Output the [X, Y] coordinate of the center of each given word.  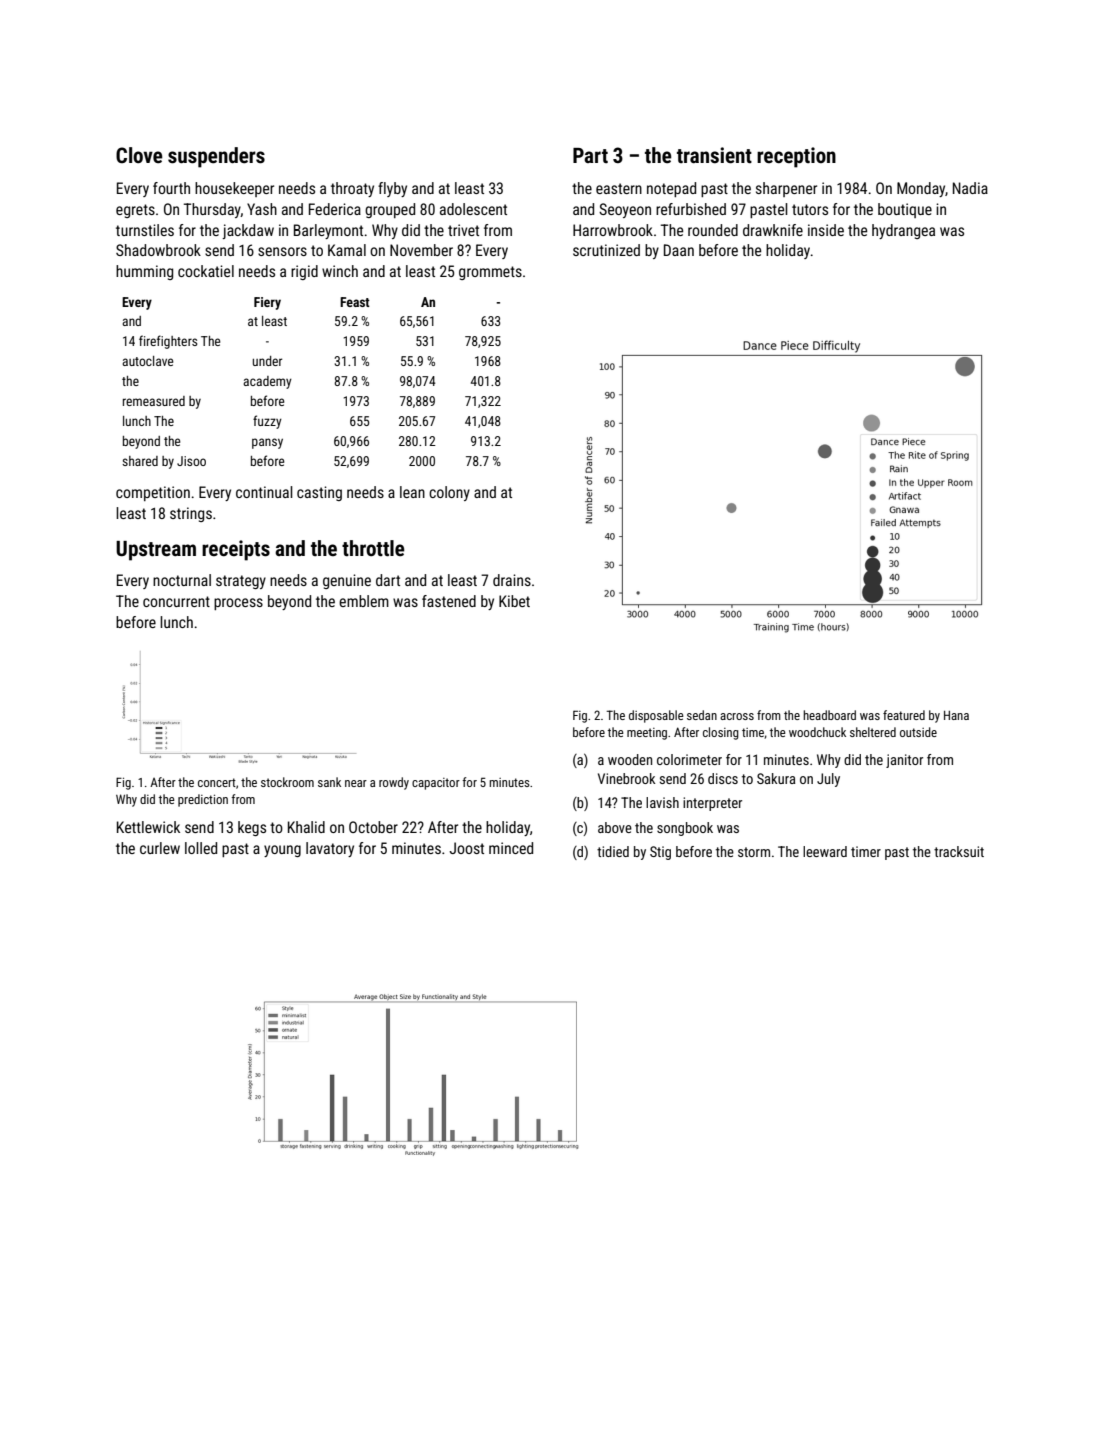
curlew [160, 848]
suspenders [216, 157]
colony [449, 493]
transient [714, 155]
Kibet [514, 601]
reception [796, 157]
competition [153, 493]
